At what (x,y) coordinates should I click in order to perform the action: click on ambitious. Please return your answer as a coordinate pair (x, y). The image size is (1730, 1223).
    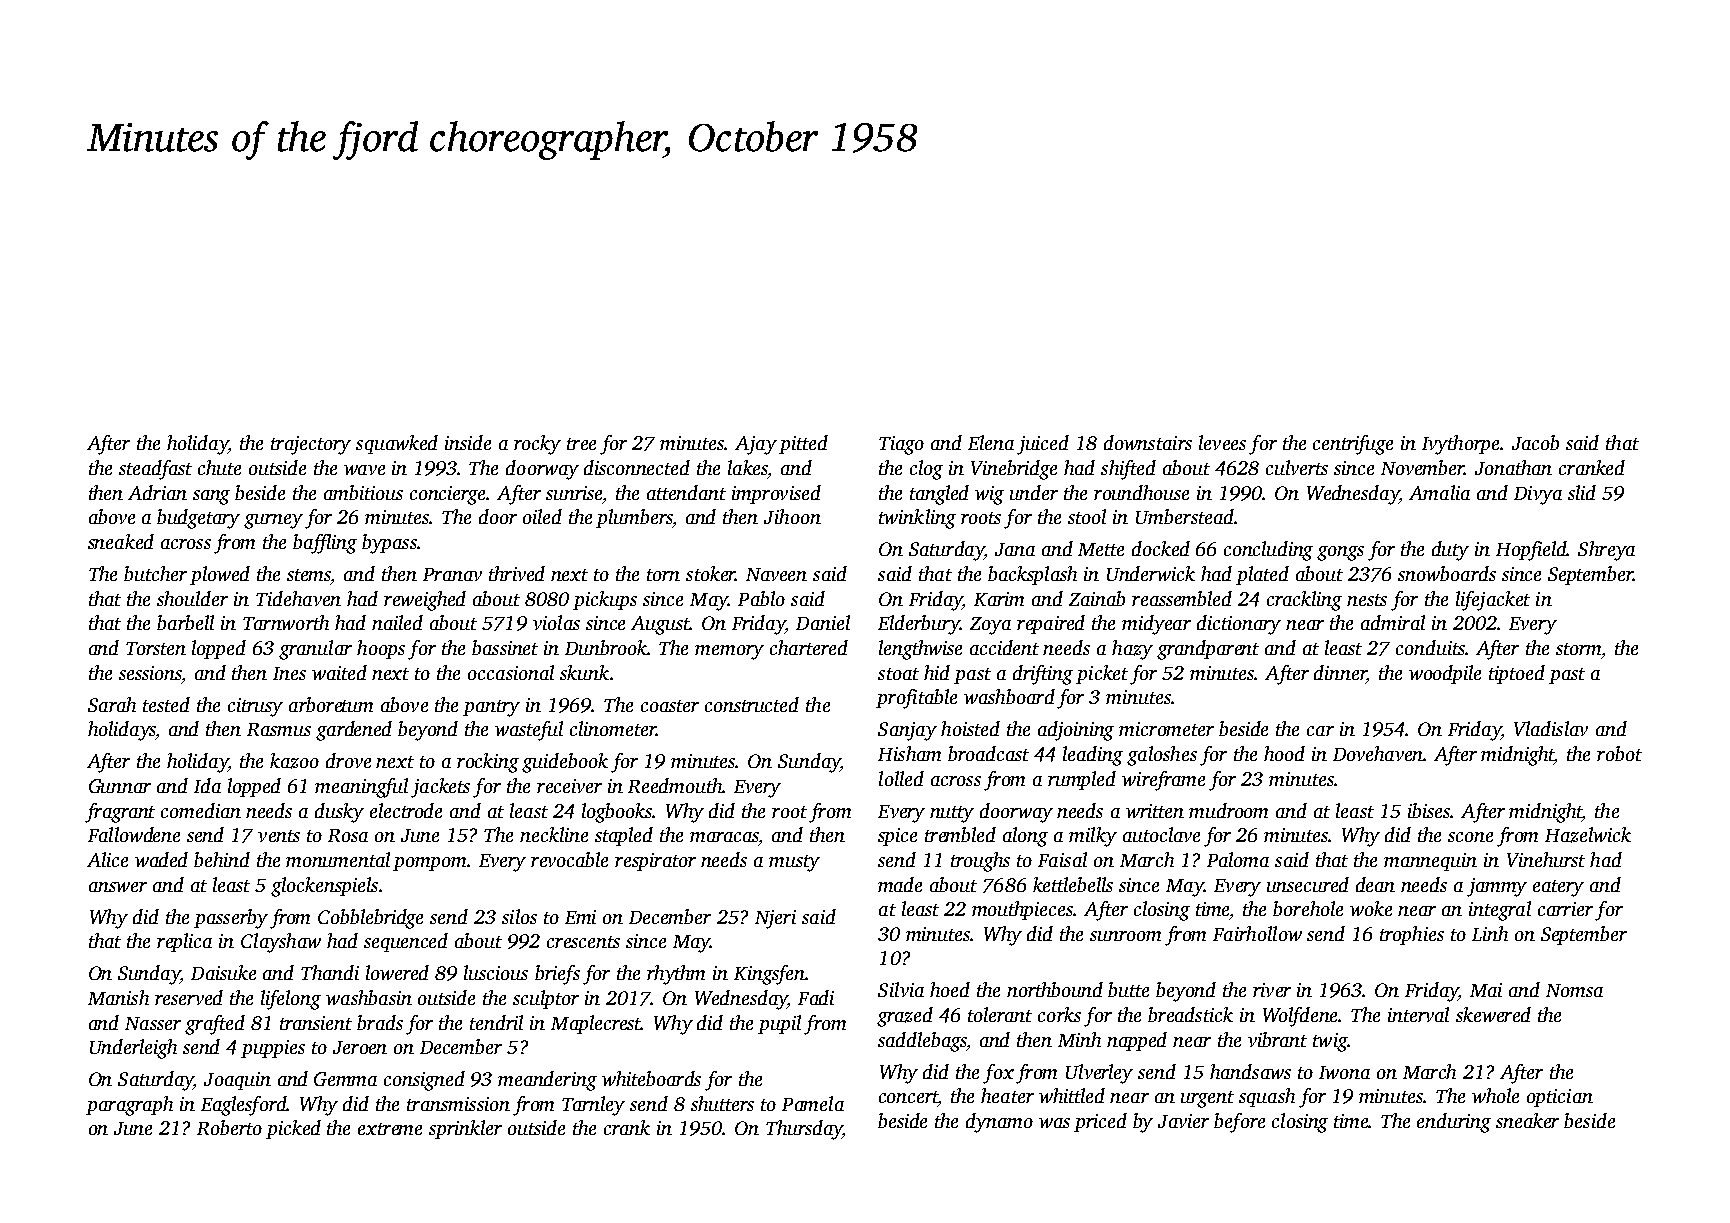
    Looking at the image, I should click on (363, 492).
